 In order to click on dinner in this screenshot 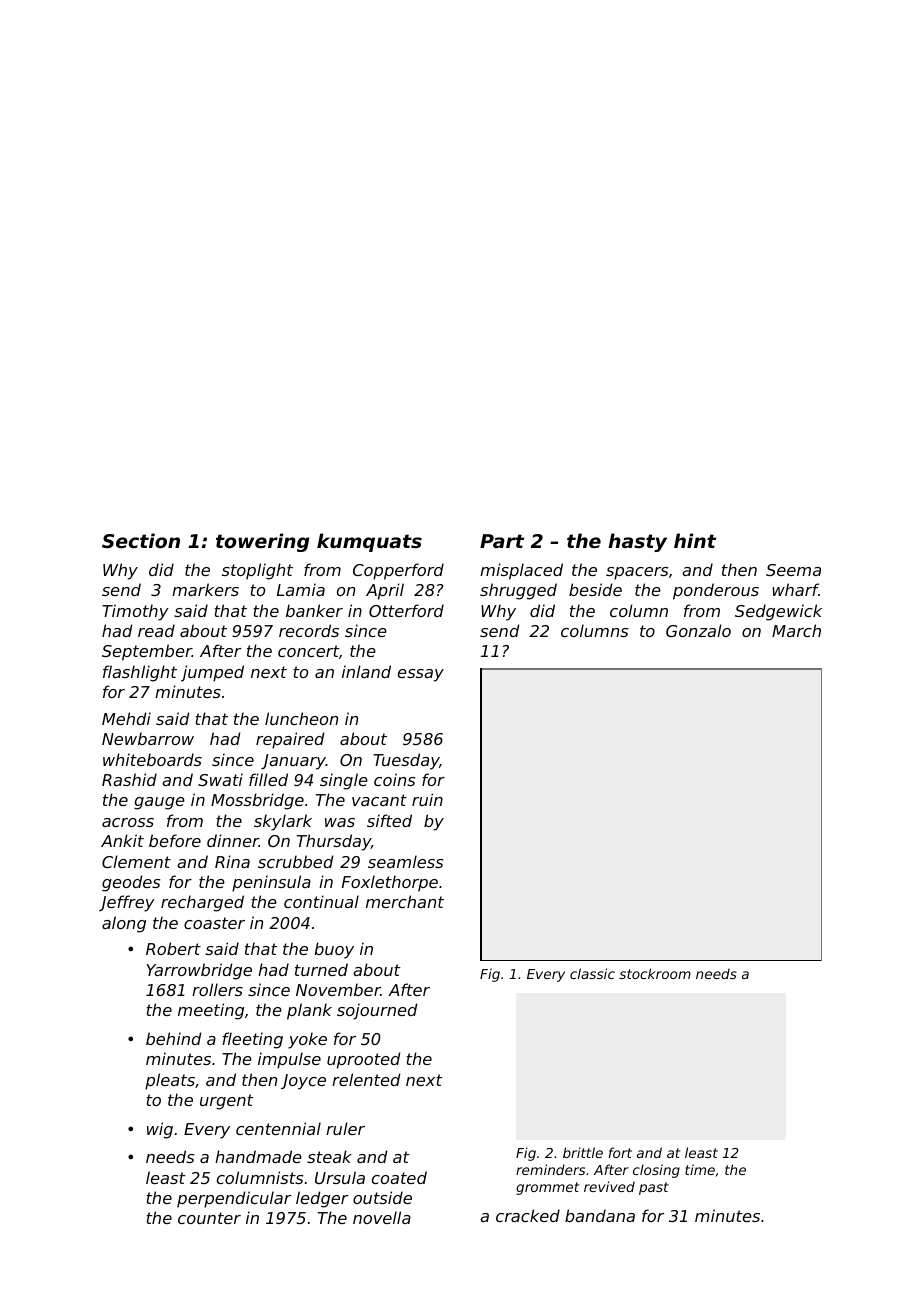, I will do `click(233, 840)`.
